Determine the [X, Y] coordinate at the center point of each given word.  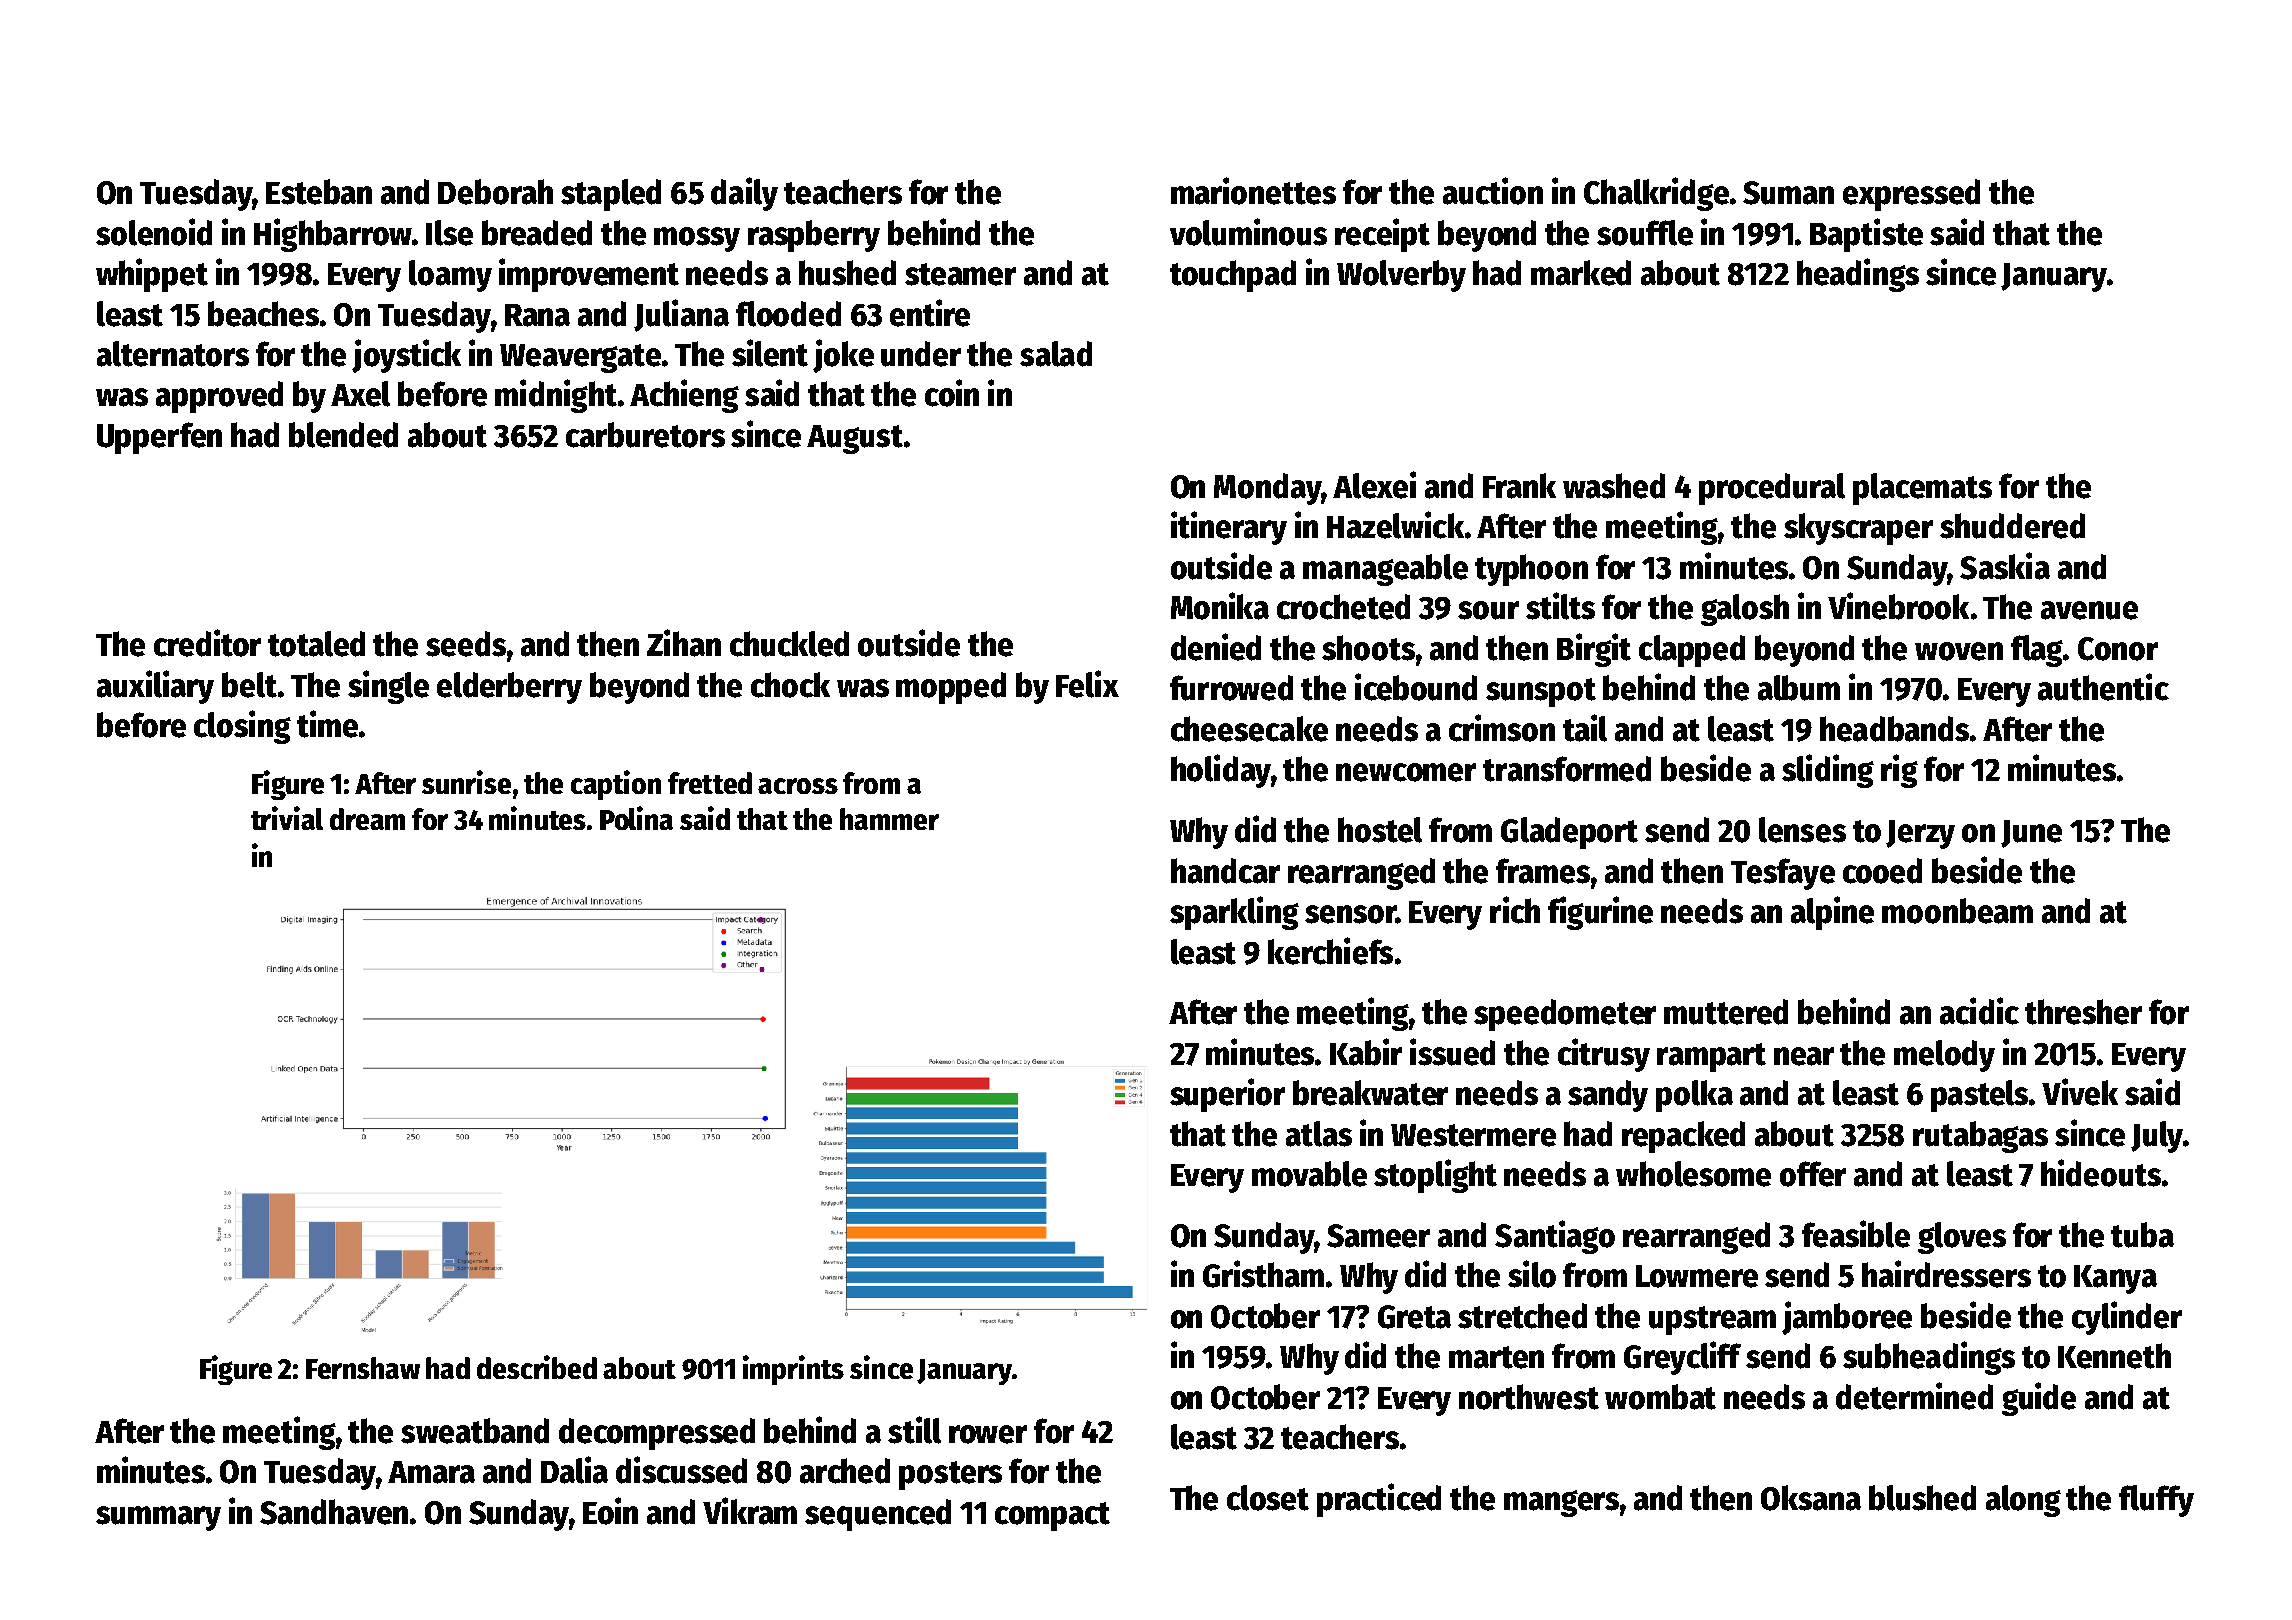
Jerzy [1920, 834]
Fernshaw [363, 1368]
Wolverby [1401, 276]
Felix [1087, 684]
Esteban [319, 192]
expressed [1911, 195]
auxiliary [155, 687]
